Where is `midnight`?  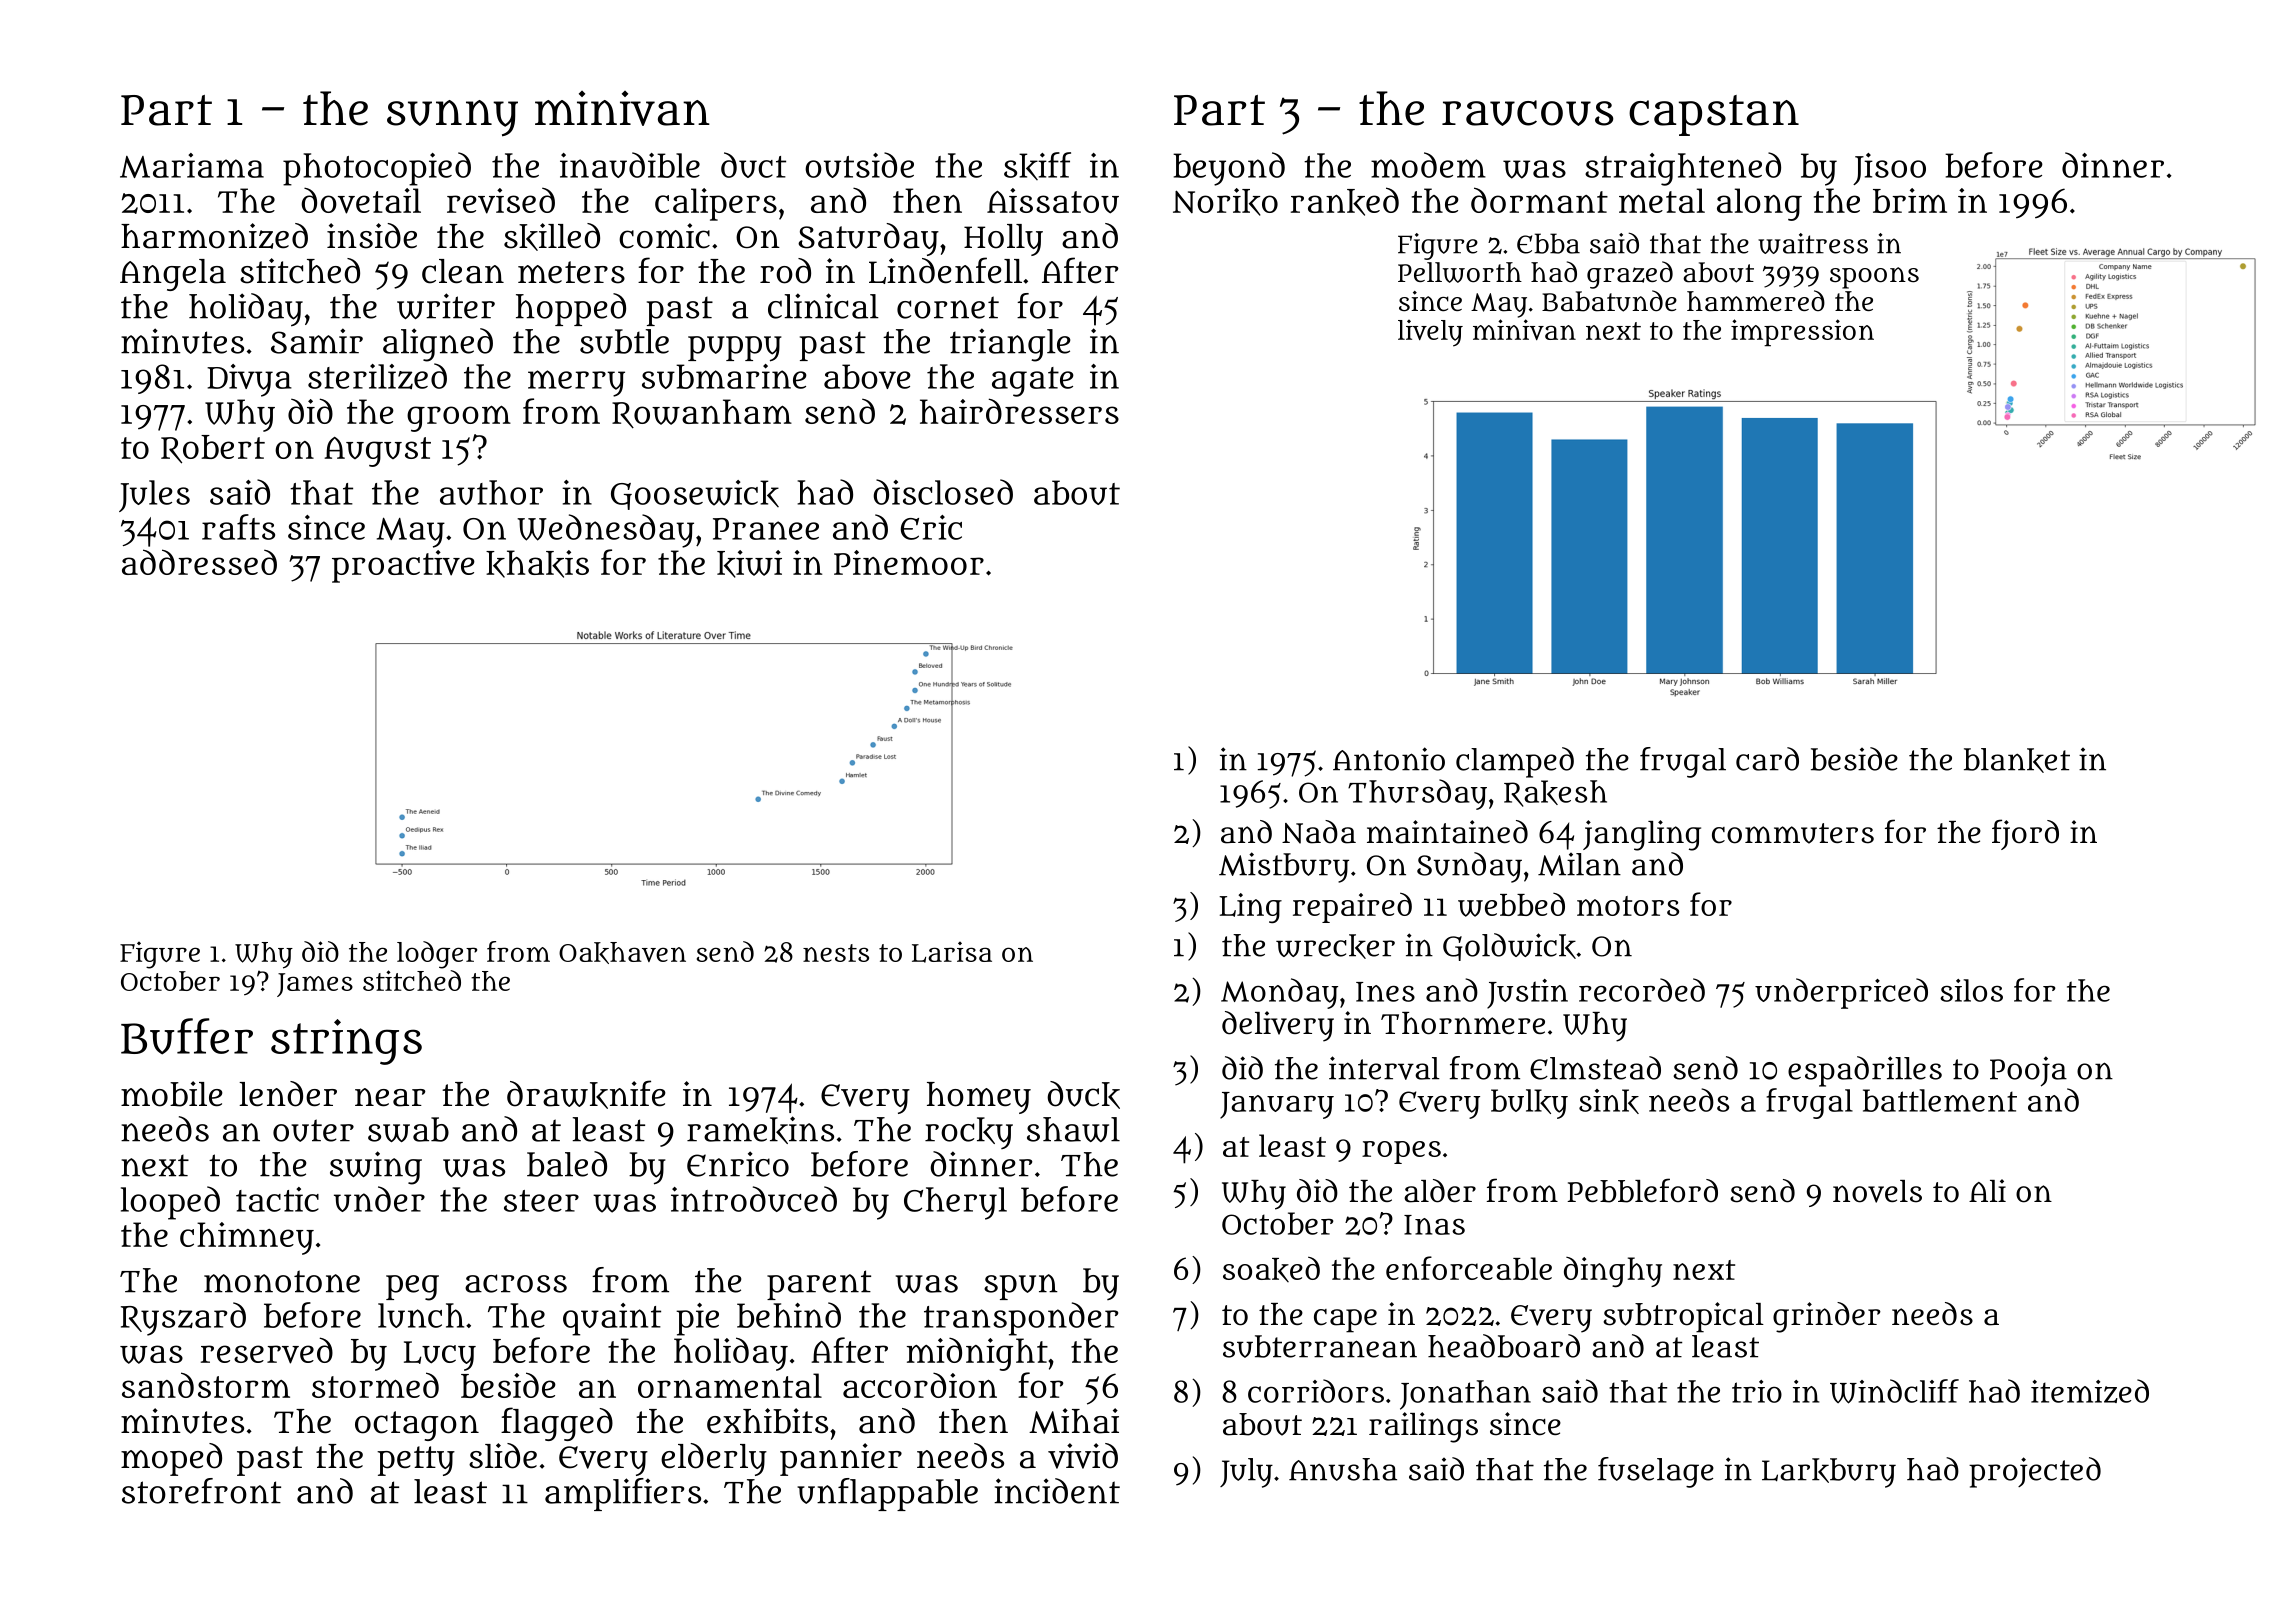 midnight is located at coordinates (977, 1354).
